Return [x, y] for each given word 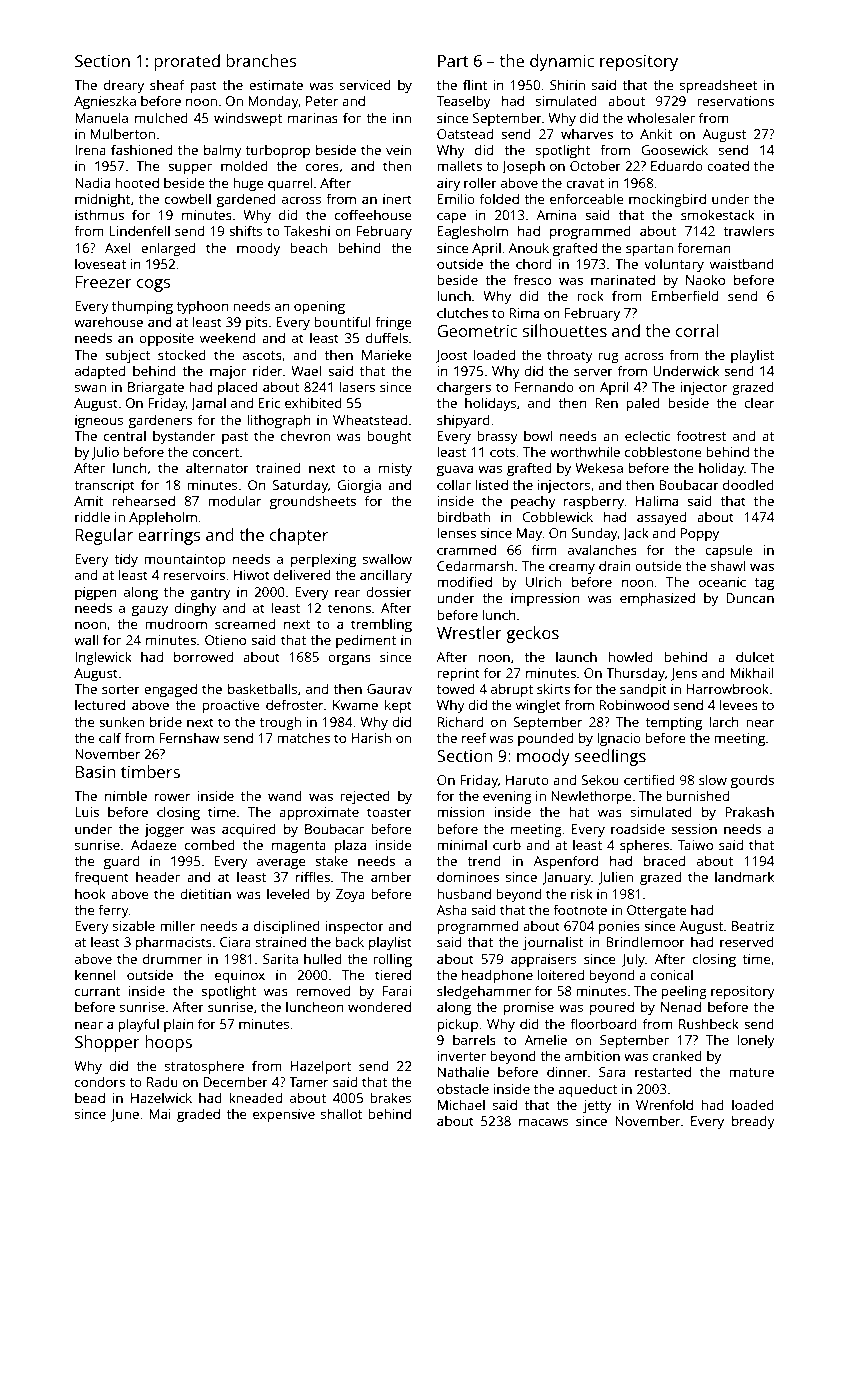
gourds [752, 781]
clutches [462, 313]
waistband [742, 263]
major [228, 372]
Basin [96, 772]
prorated [187, 62]
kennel [95, 974]
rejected [365, 797]
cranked [677, 1055]
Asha [452, 909]
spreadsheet [718, 86]
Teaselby [464, 102]
